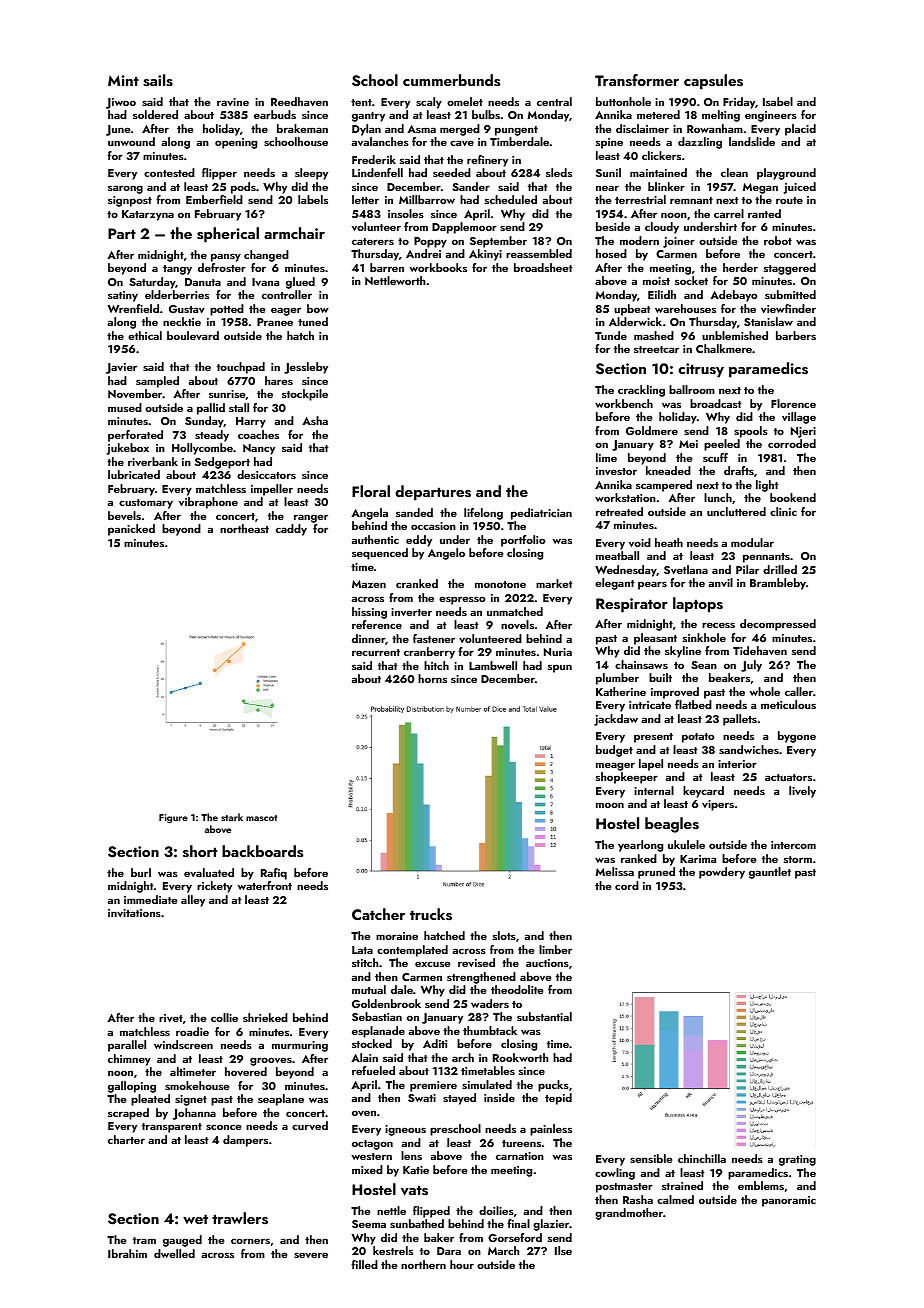 The height and width of the image is (1308, 924). I want to click on powdery, so click(722, 873).
